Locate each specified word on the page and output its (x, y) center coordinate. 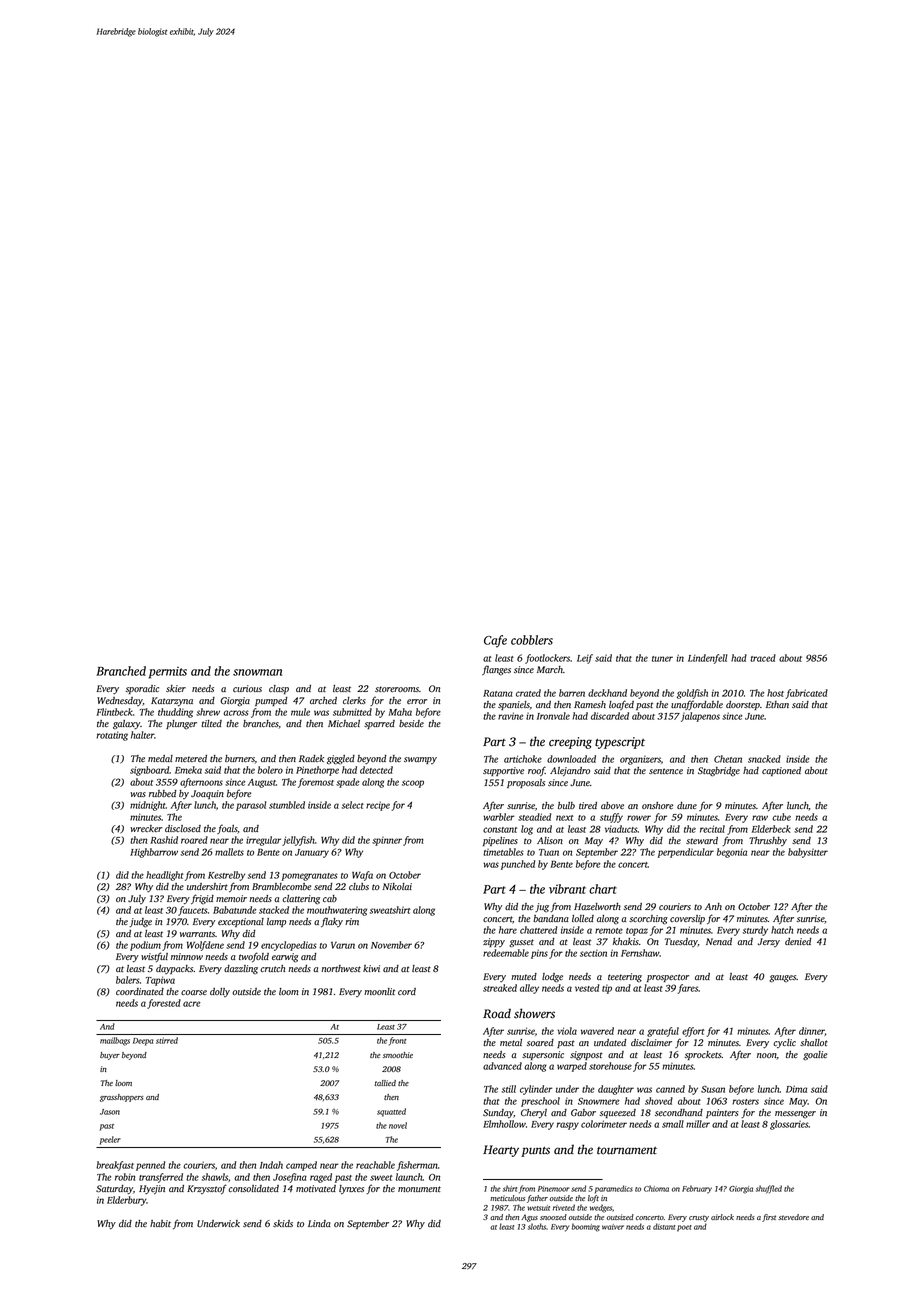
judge (140, 923)
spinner (387, 841)
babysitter (808, 853)
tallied (385, 1083)
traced (763, 658)
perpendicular (686, 853)
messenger (795, 1115)
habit (160, 1223)
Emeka (188, 770)
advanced (502, 1066)
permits (168, 673)
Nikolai (397, 886)
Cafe (495, 641)
